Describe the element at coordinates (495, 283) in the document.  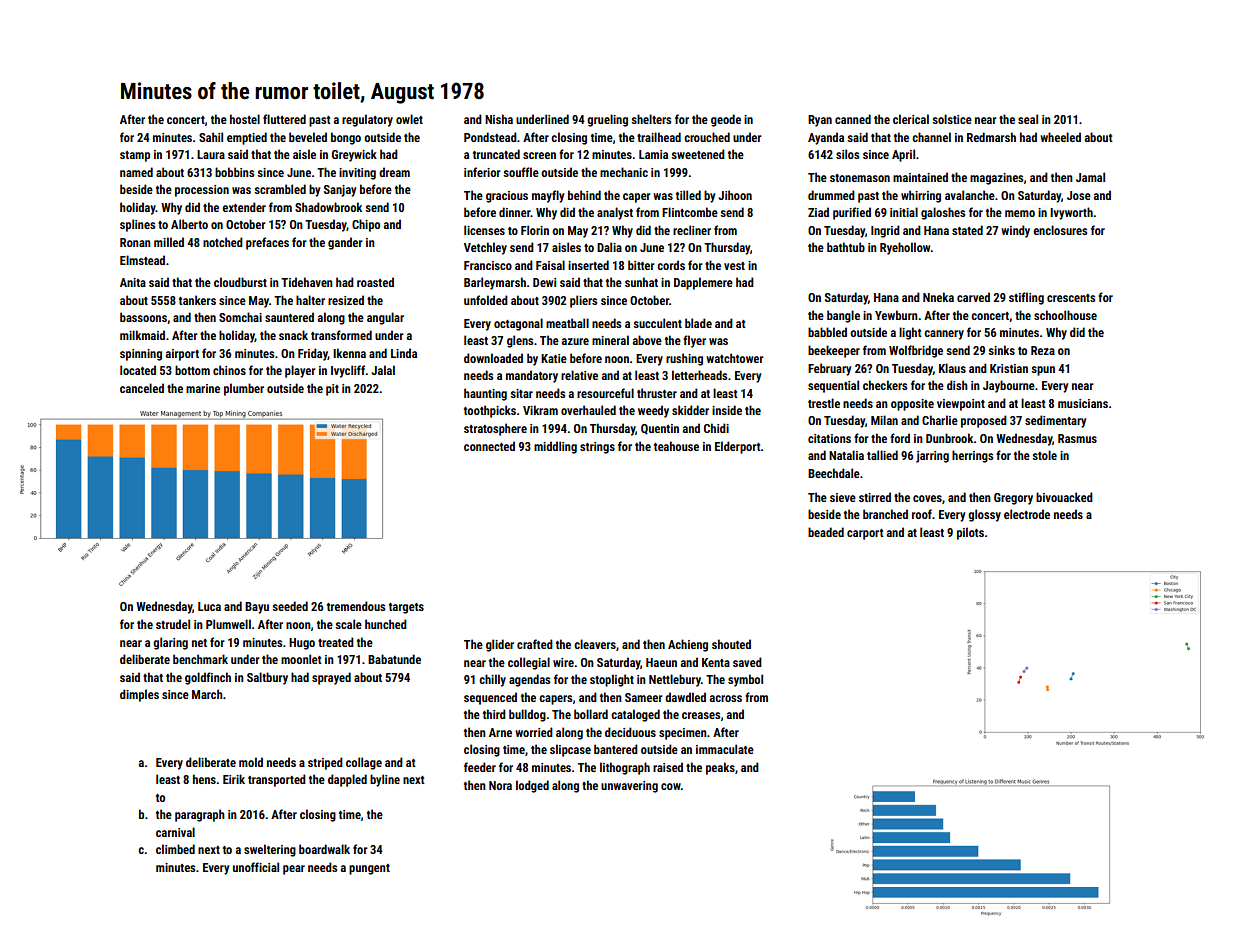
I see `Barleymarsh` at that location.
